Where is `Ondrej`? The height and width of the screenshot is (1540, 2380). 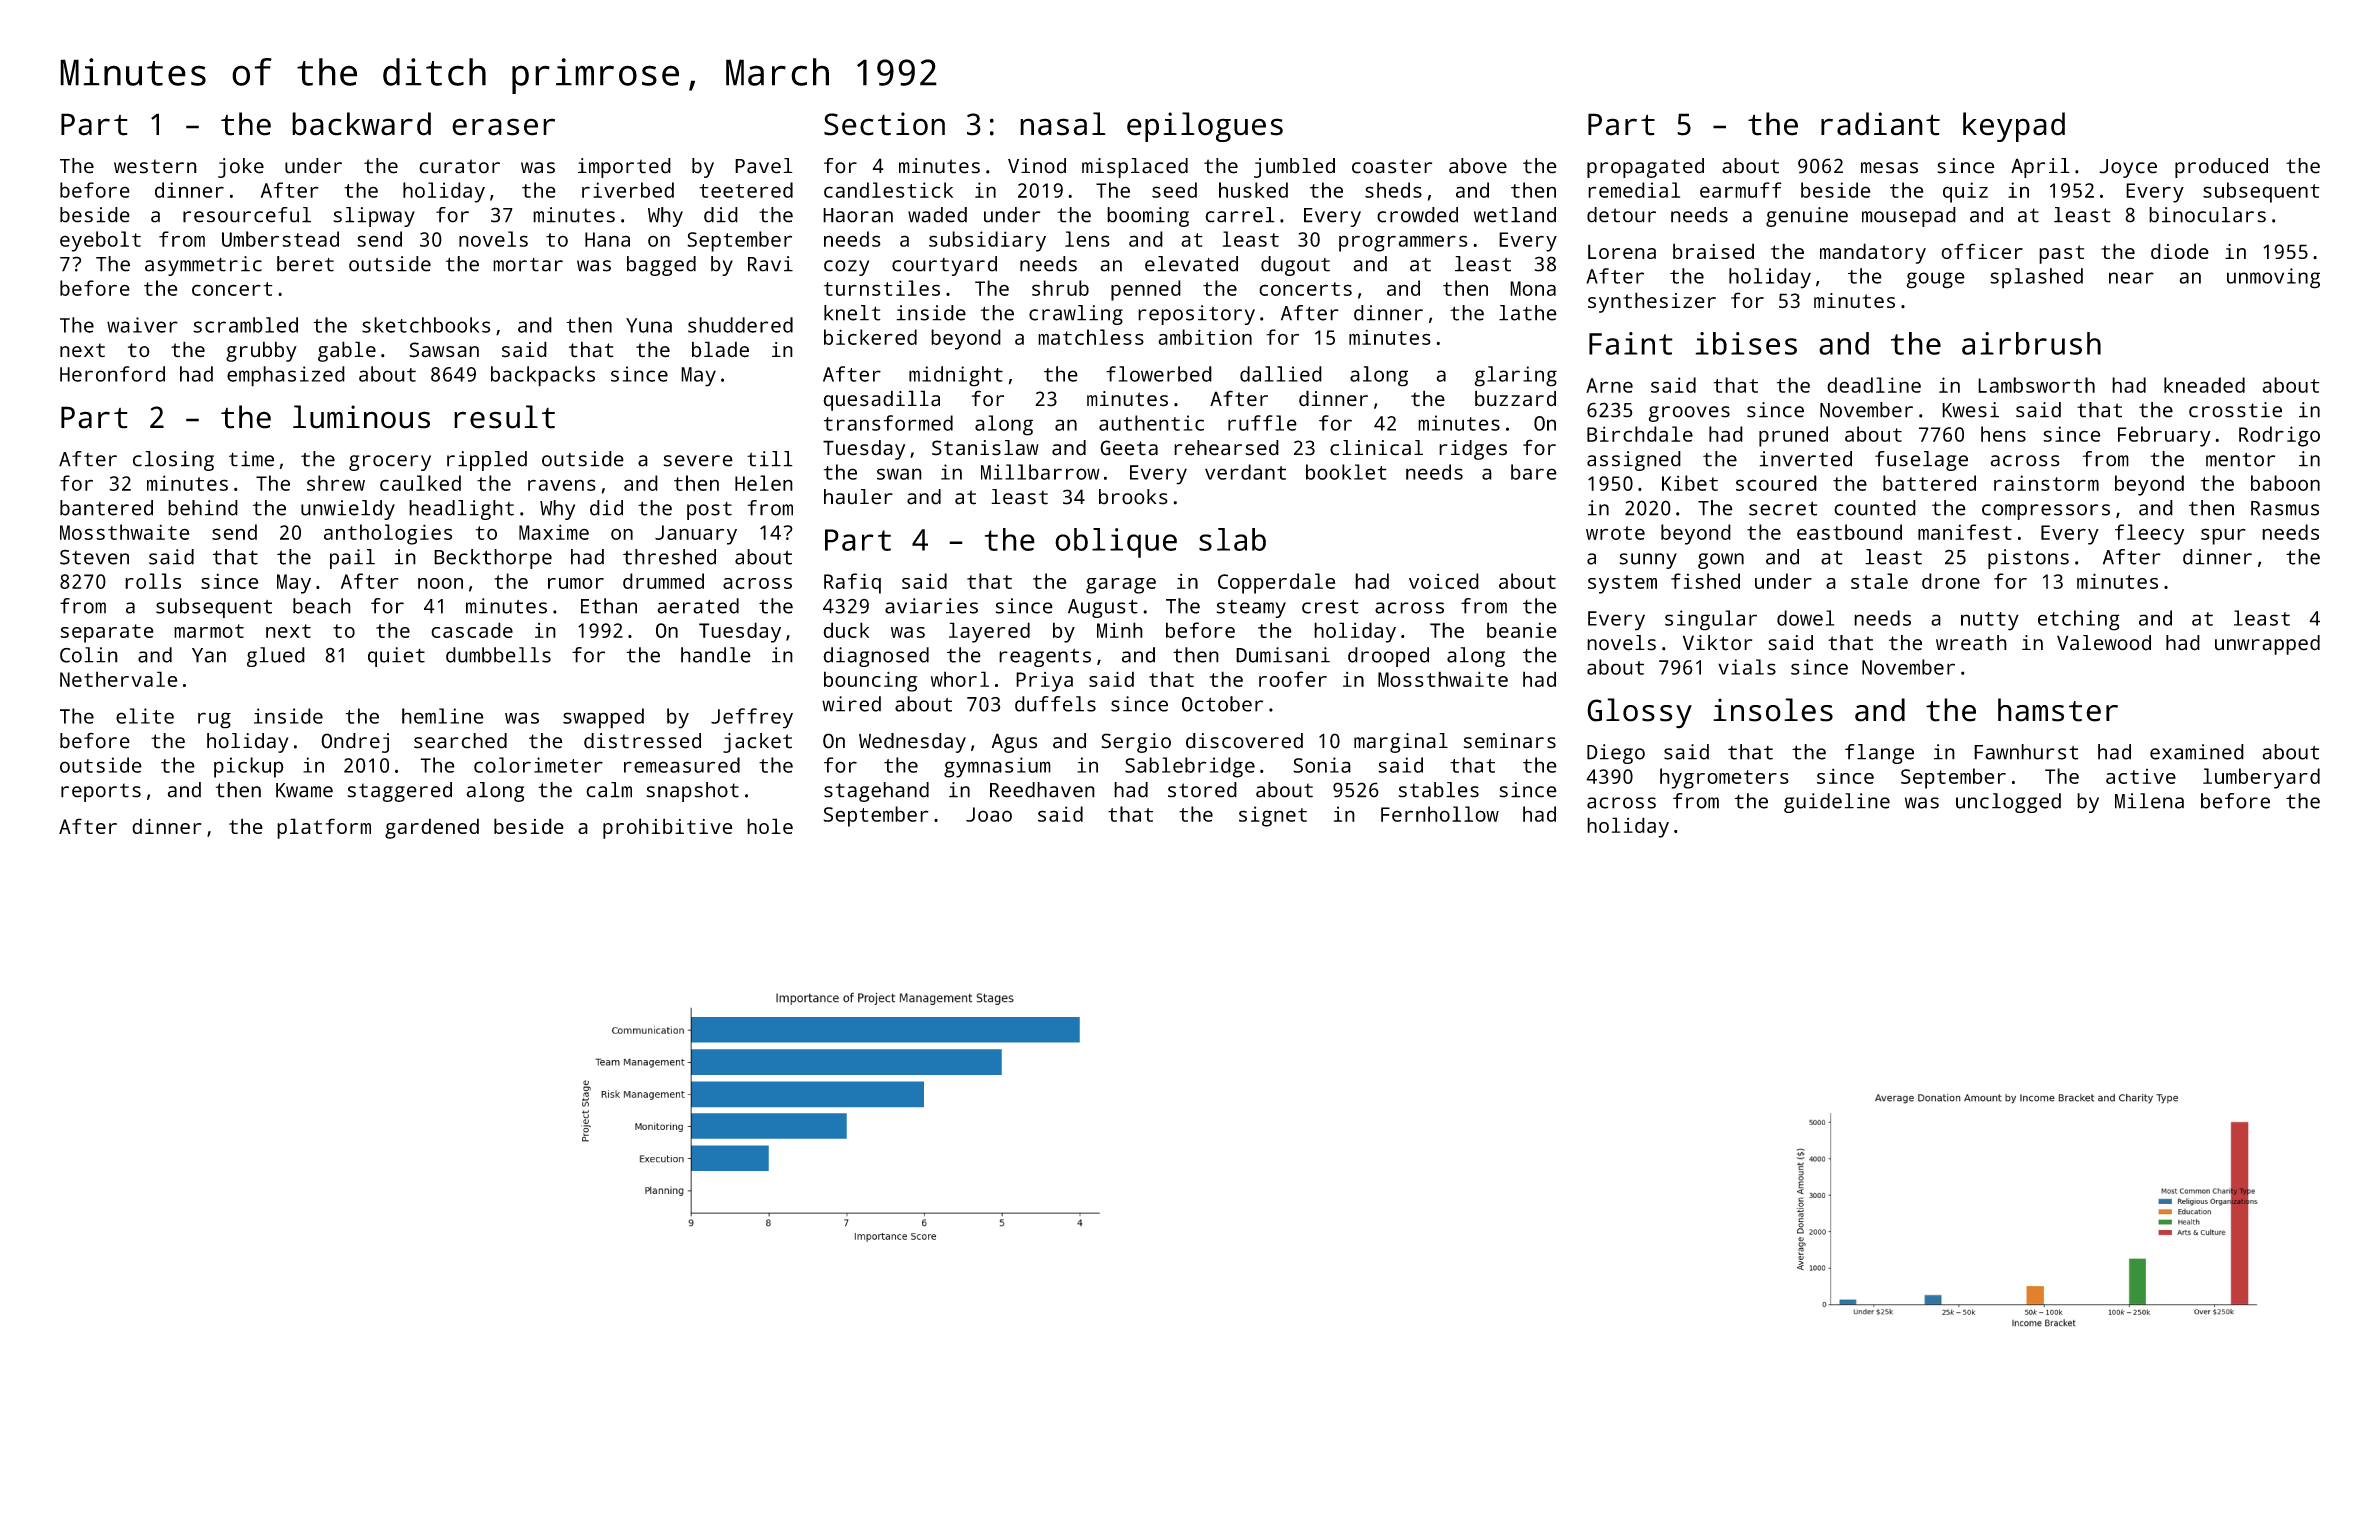
Ondrej is located at coordinates (355, 743).
